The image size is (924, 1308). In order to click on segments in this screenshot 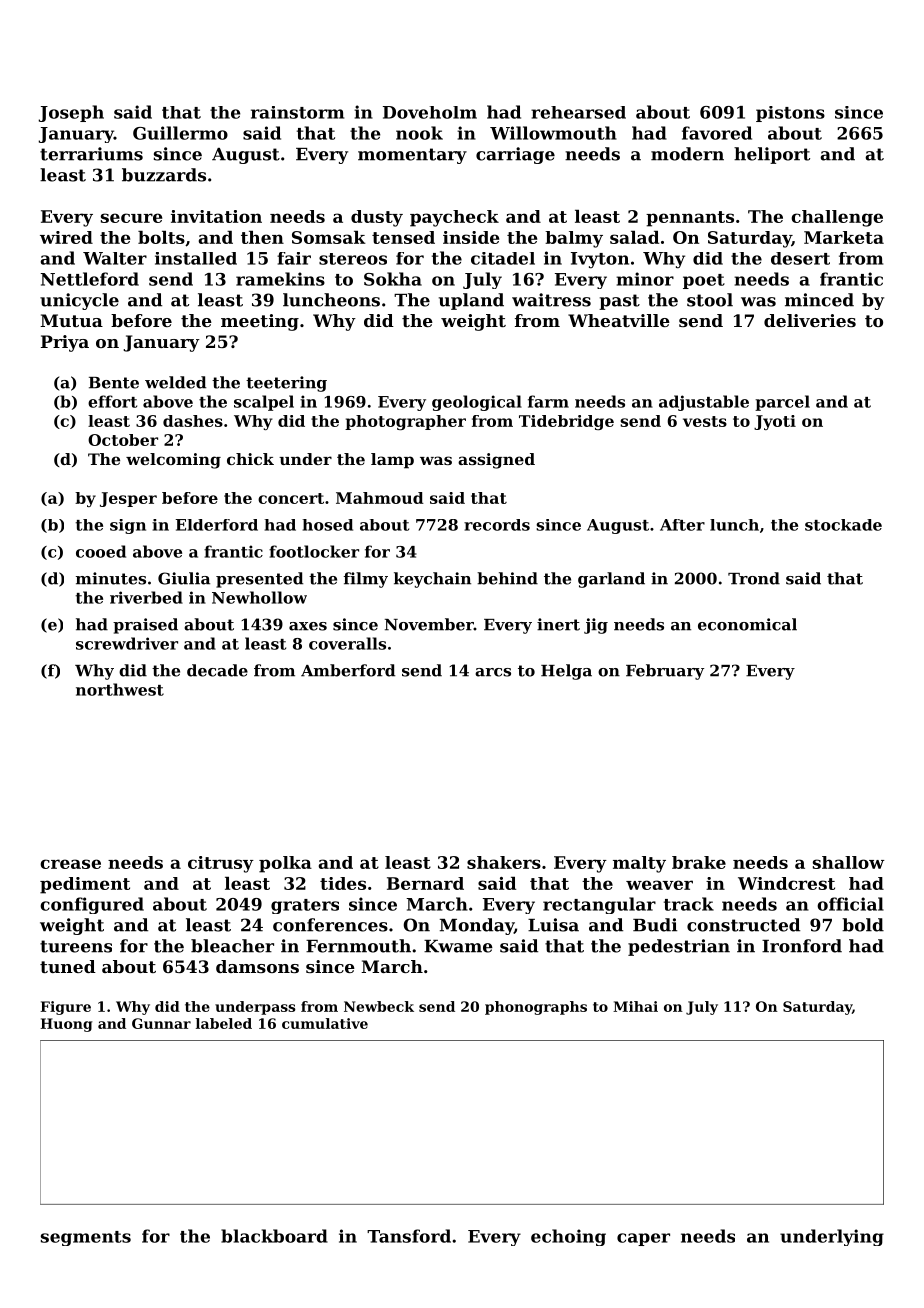, I will do `click(86, 1238)`.
